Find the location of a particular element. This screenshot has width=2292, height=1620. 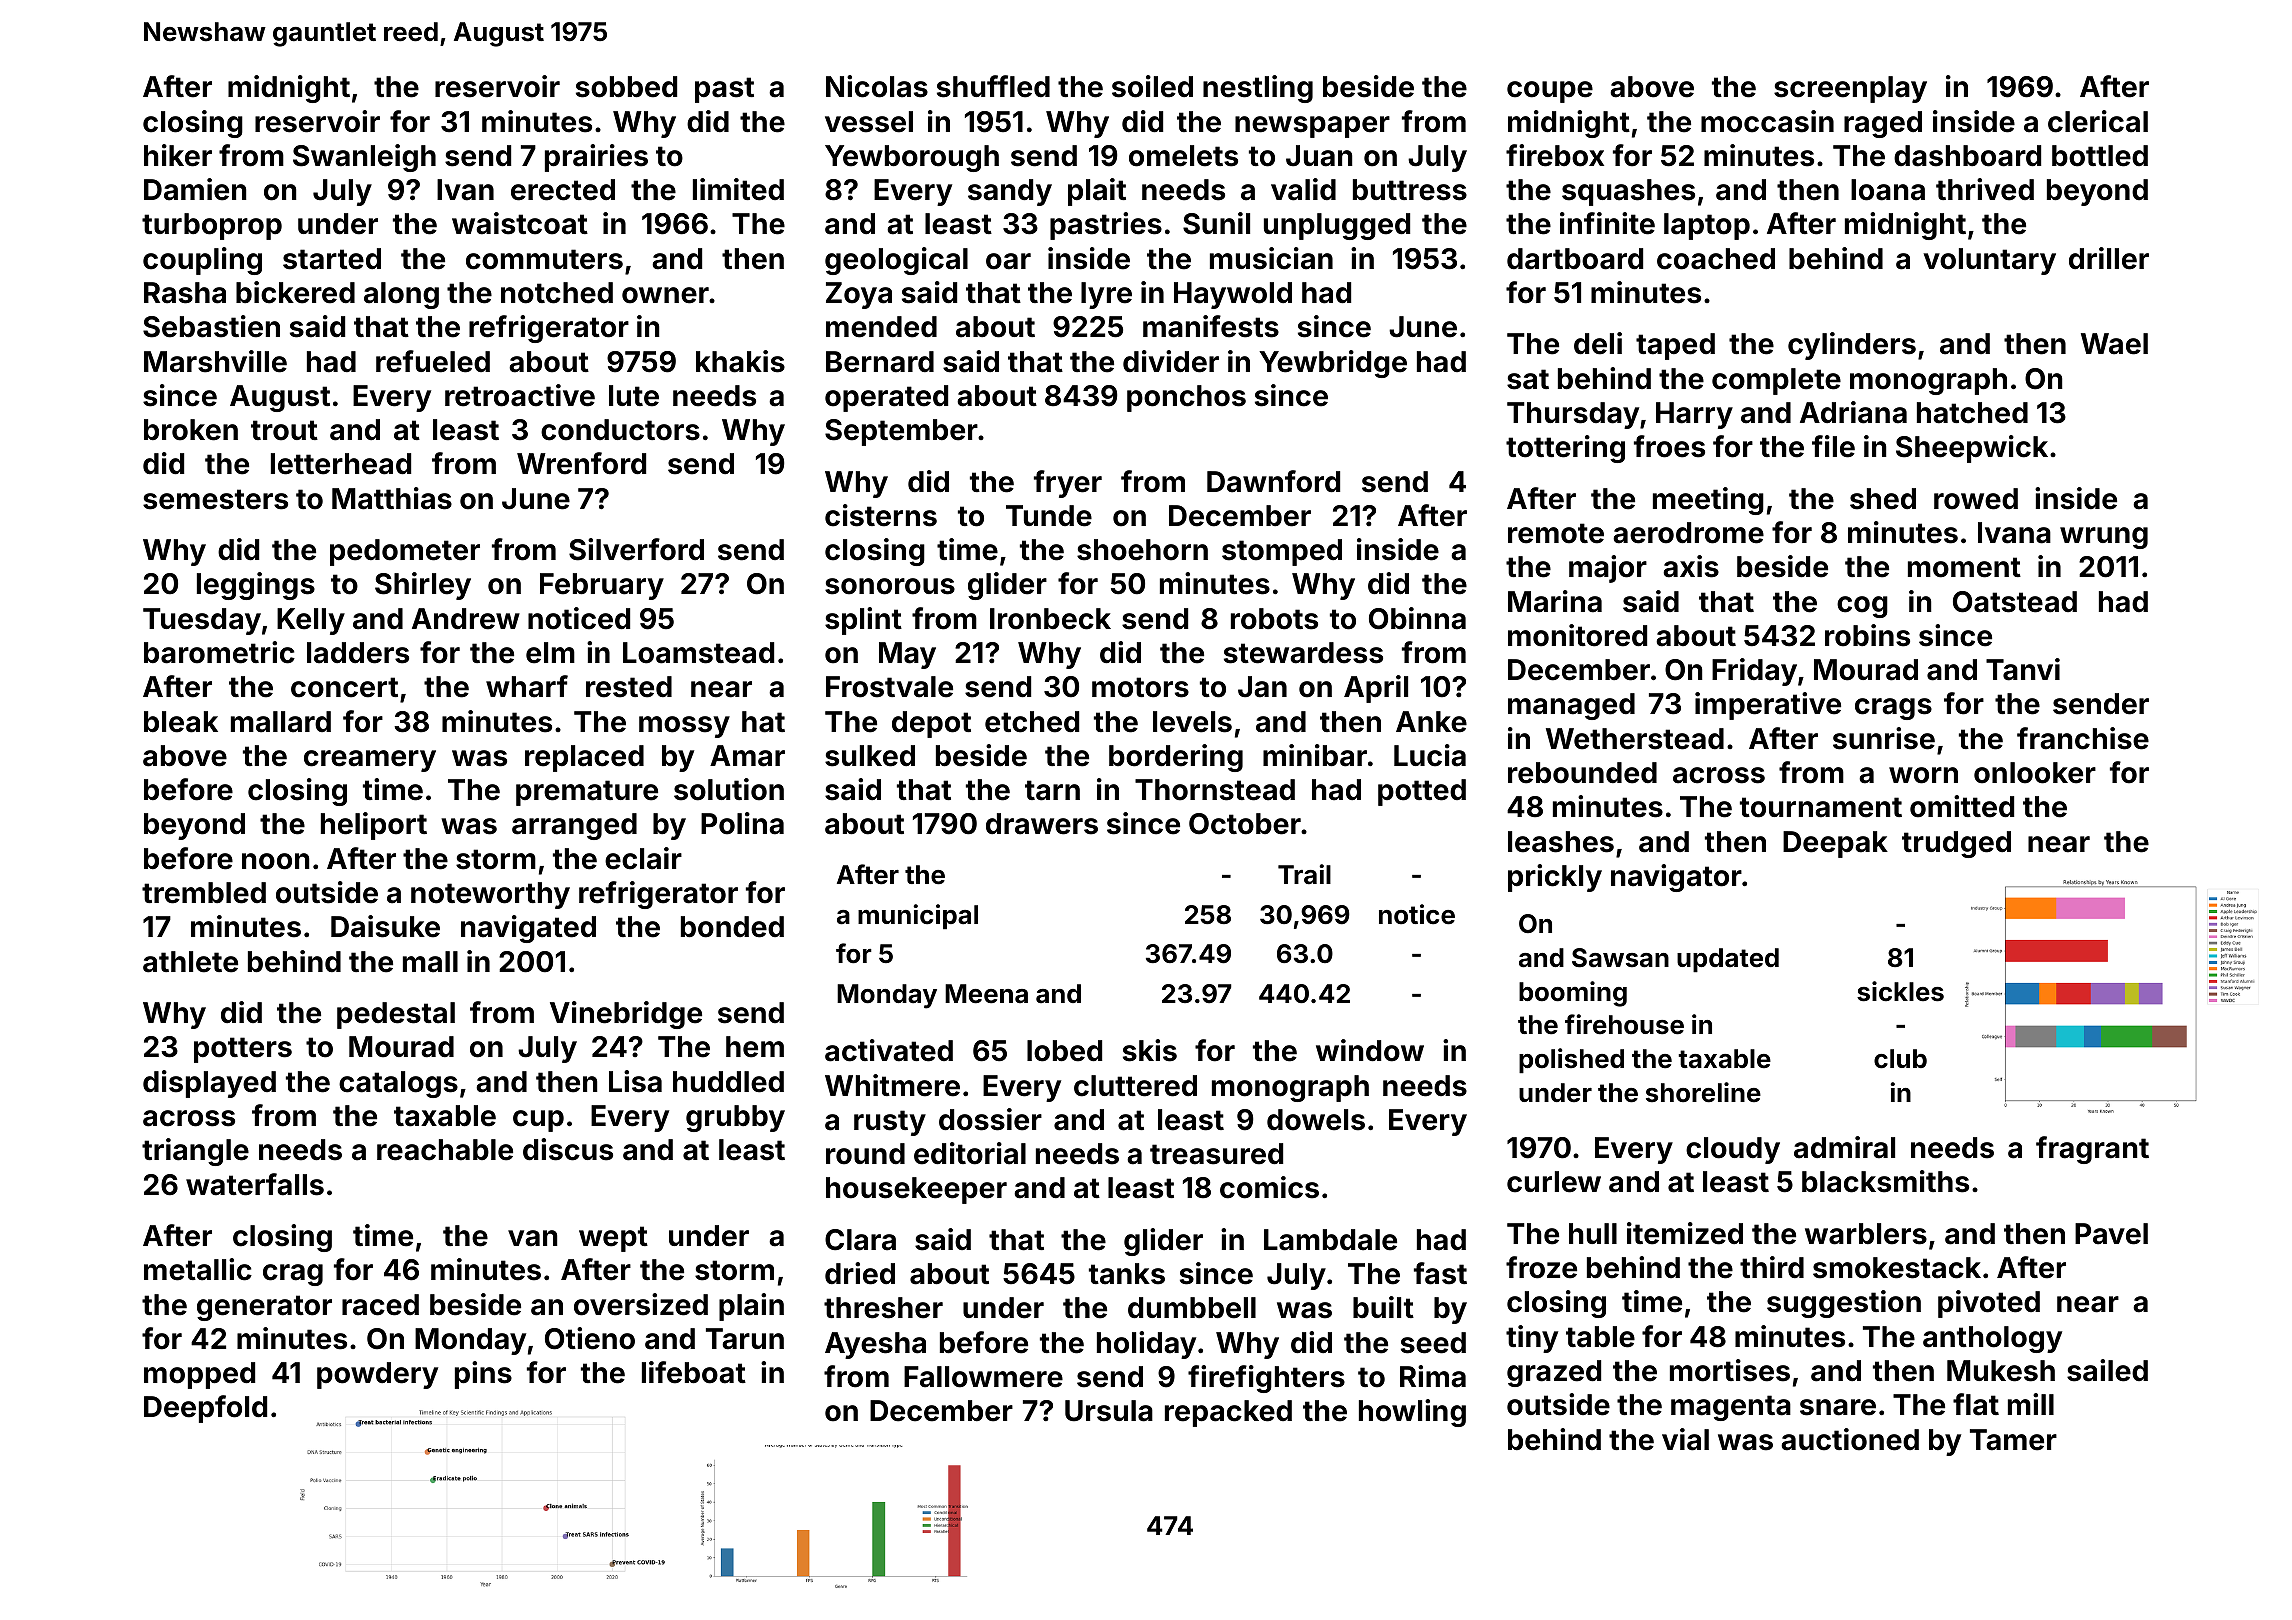

firehouse is located at coordinates (1624, 1024).
